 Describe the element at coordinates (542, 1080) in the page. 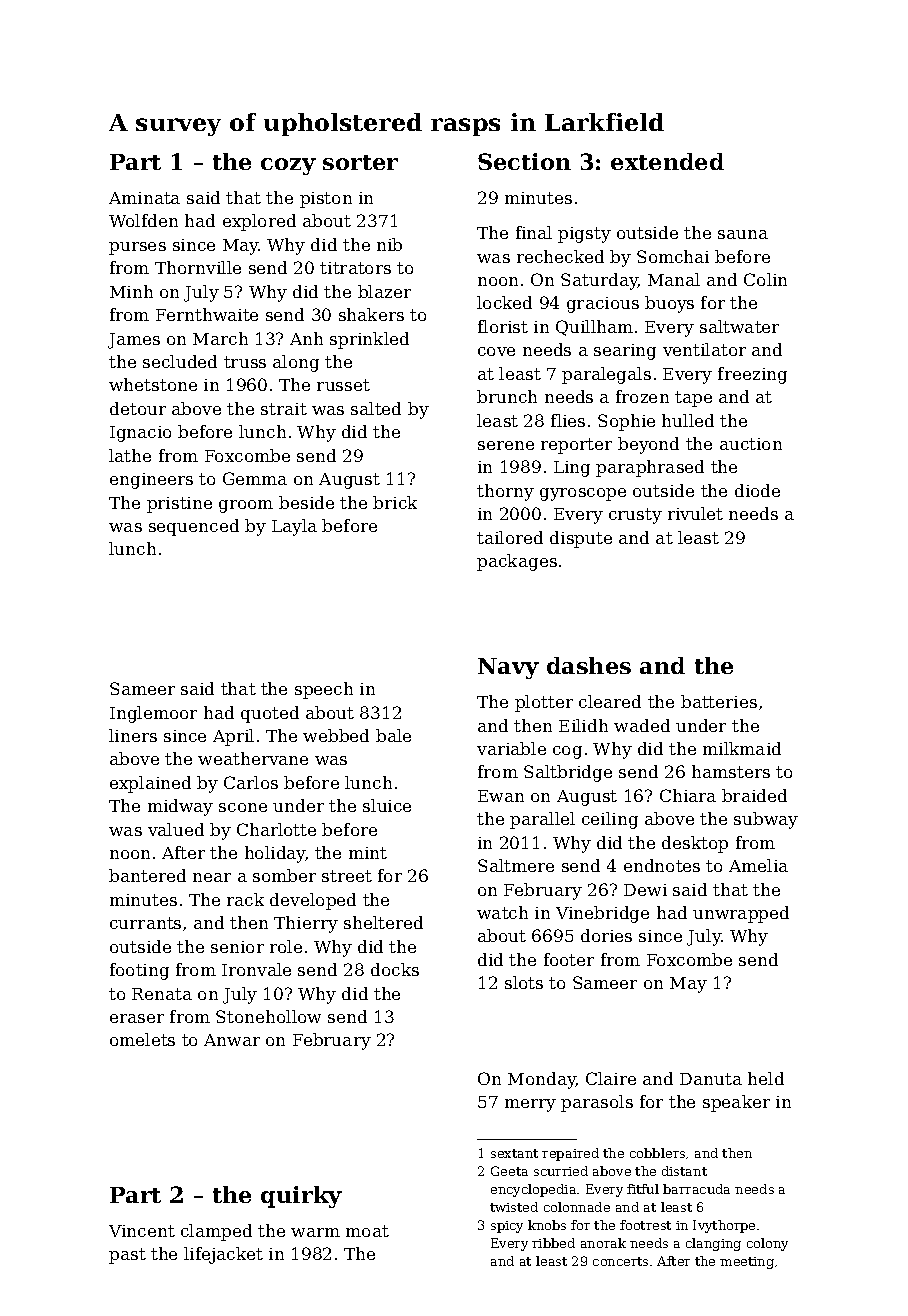

I see `Monday` at that location.
